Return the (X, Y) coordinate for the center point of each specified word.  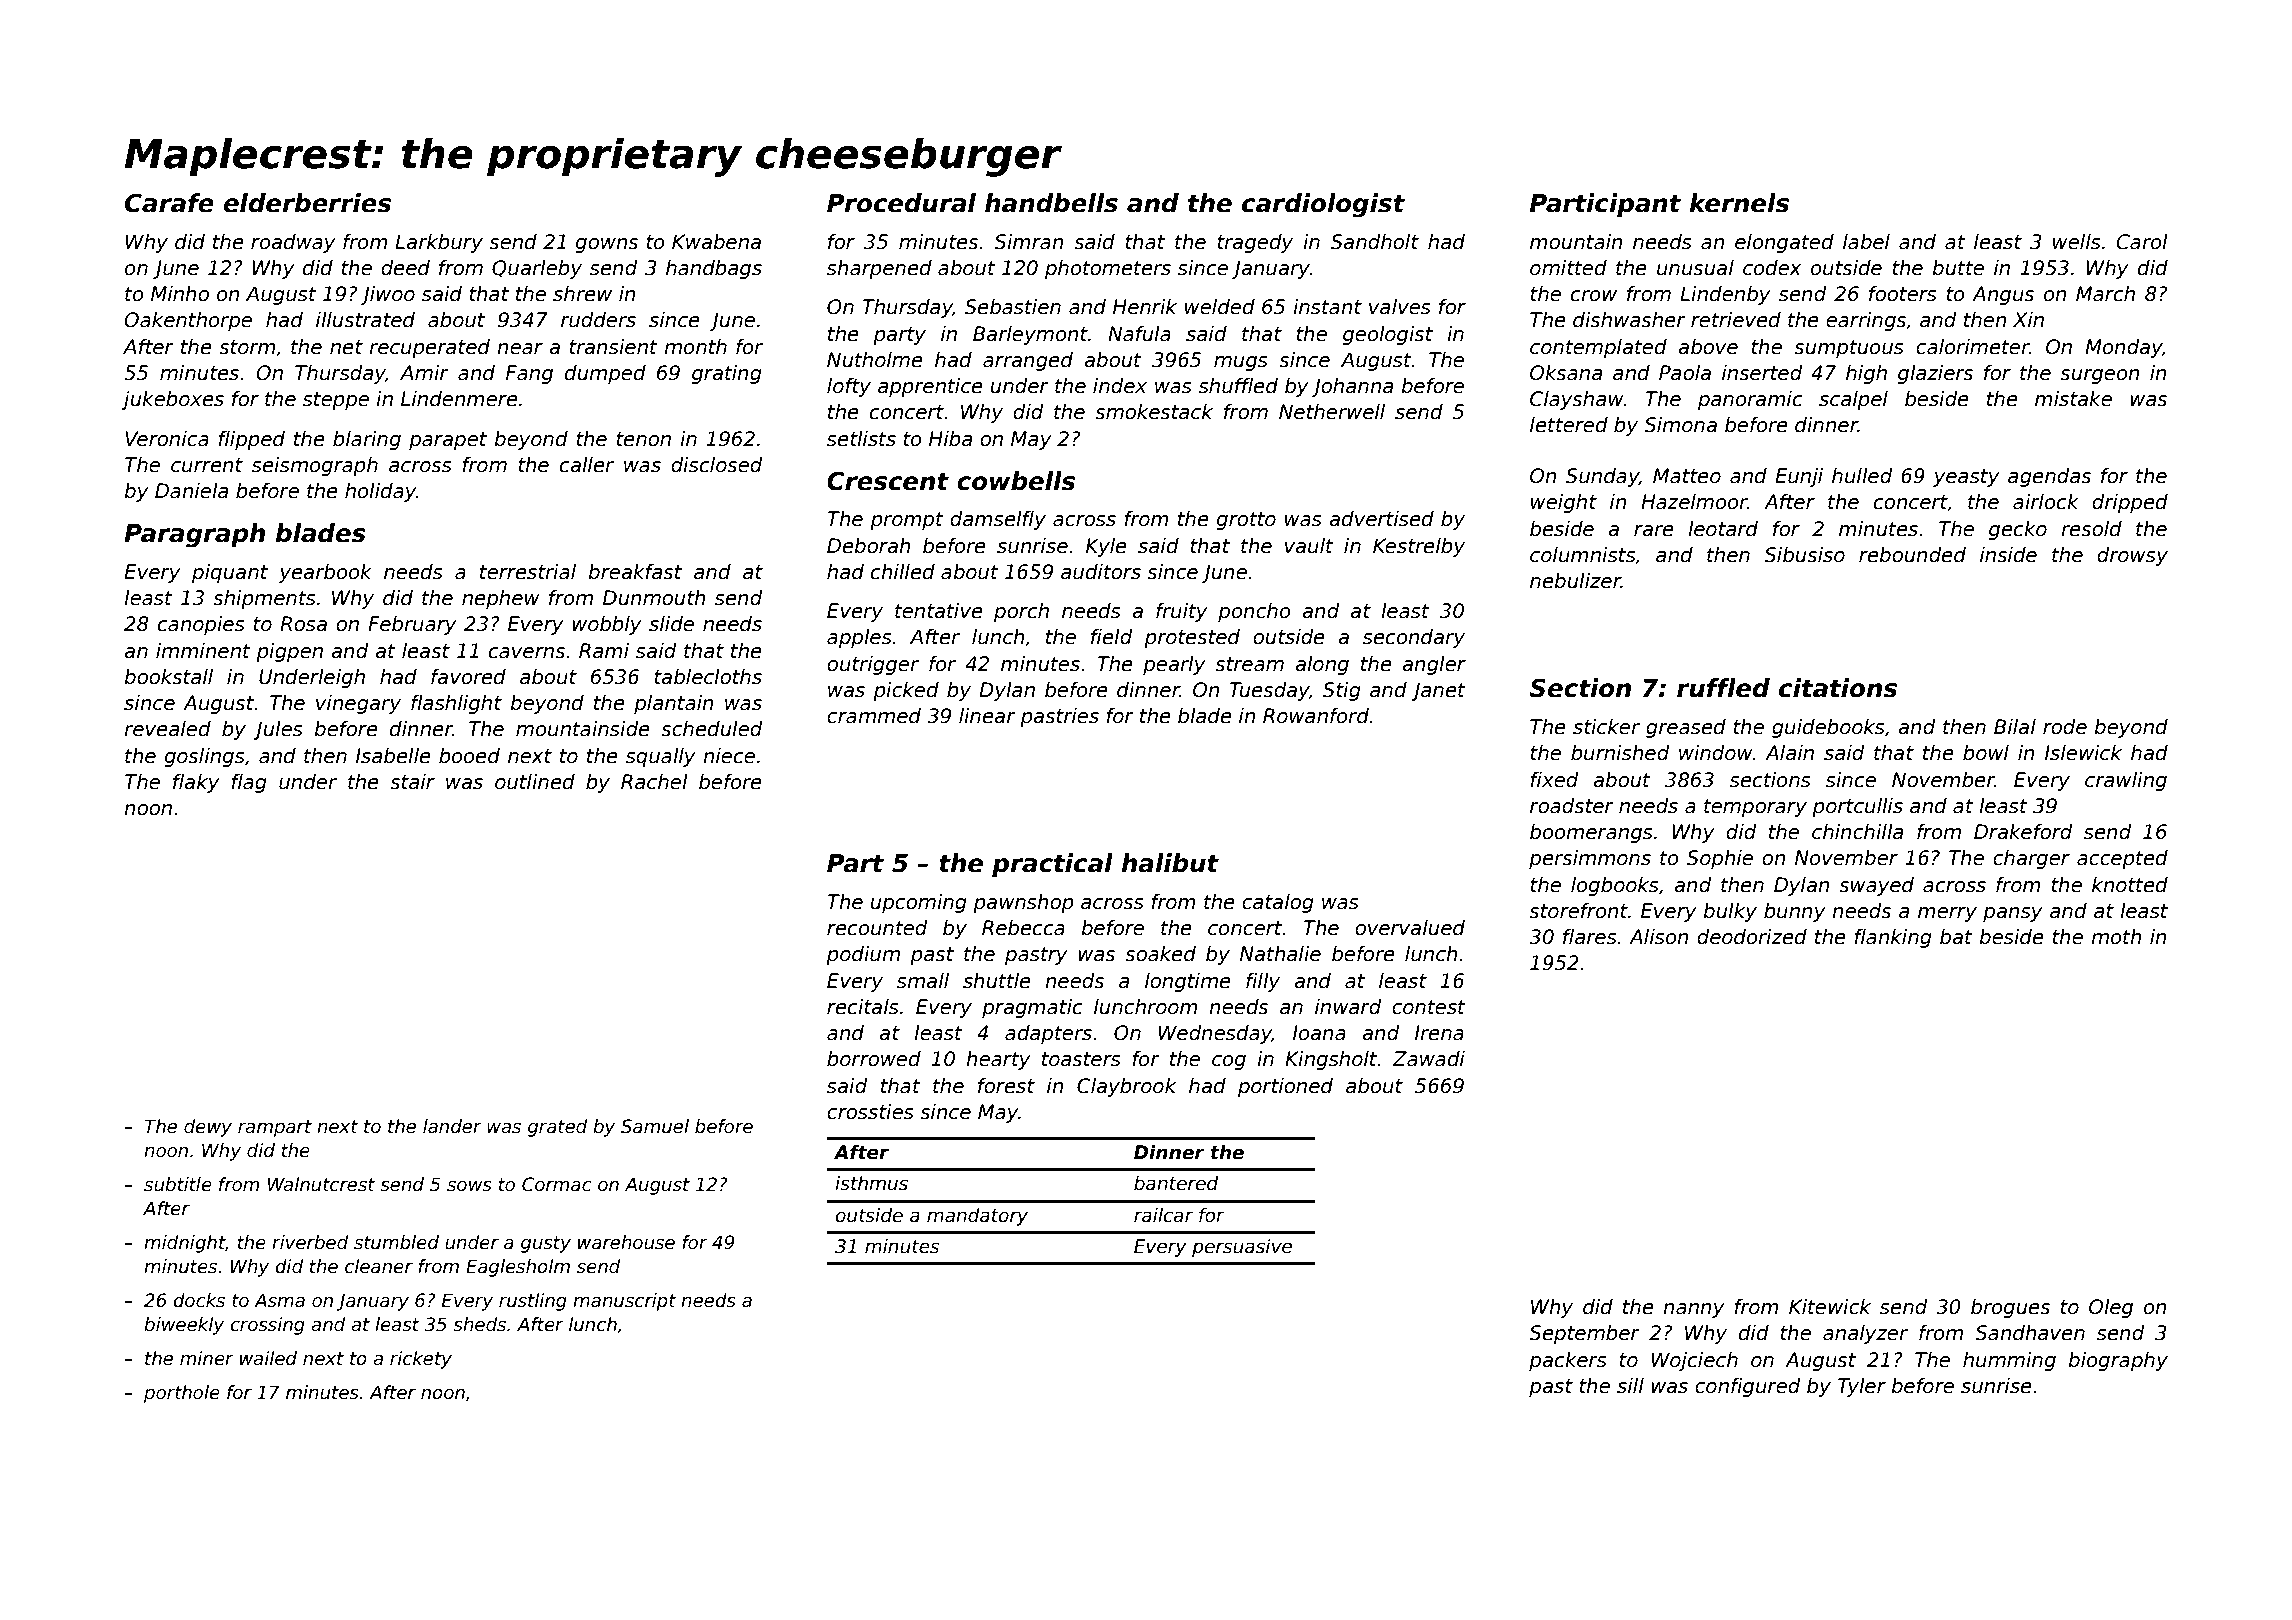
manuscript (624, 1302)
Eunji (1799, 477)
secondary (1414, 638)
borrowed (874, 1059)
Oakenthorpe (188, 321)
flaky (196, 783)
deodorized (1752, 937)
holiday (380, 492)
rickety (421, 1360)
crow (1594, 296)
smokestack (1154, 412)
